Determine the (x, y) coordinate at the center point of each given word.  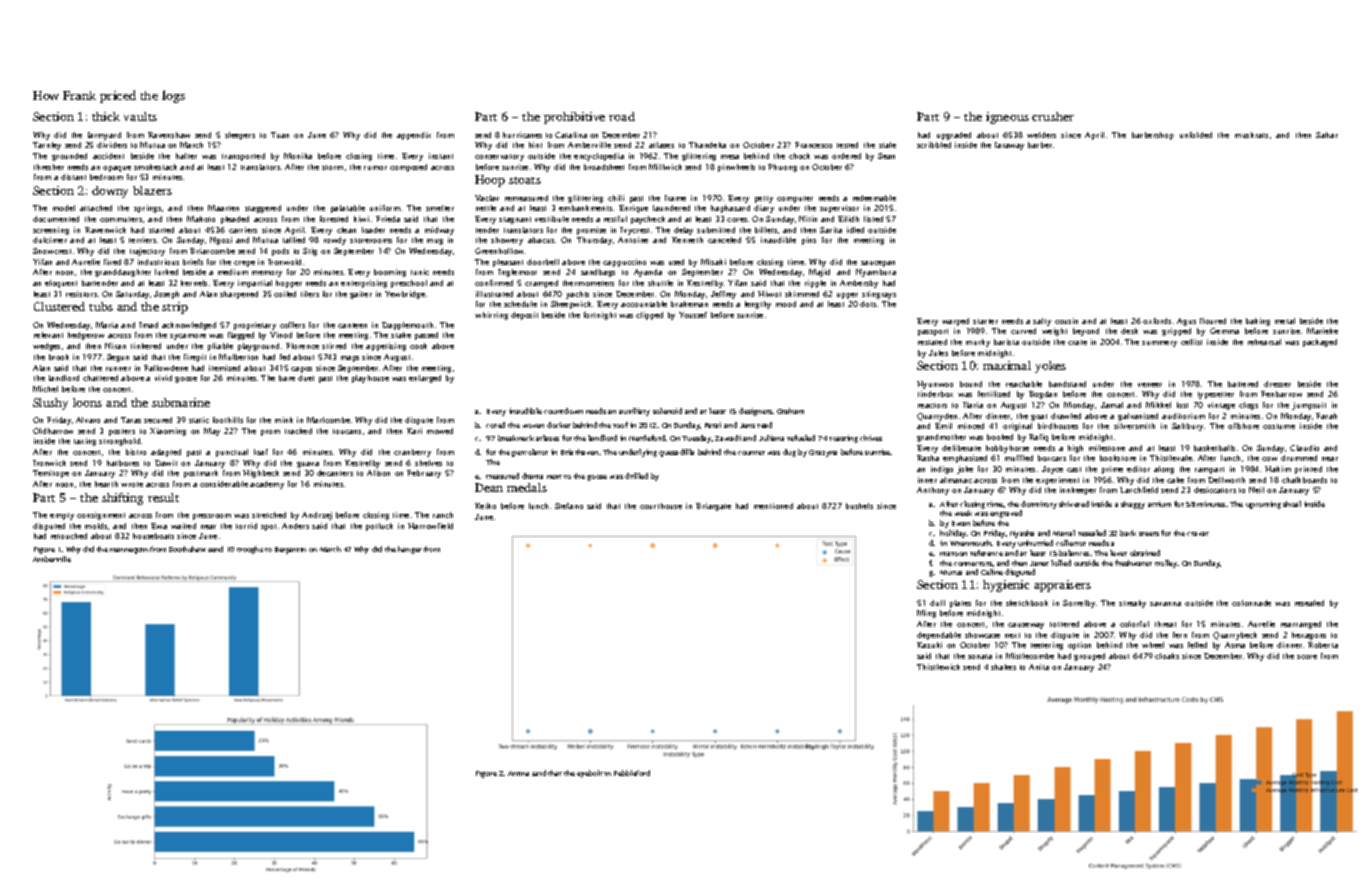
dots (868, 304)
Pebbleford (632, 773)
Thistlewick (938, 667)
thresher (49, 167)
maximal (1007, 365)
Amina (518, 773)
